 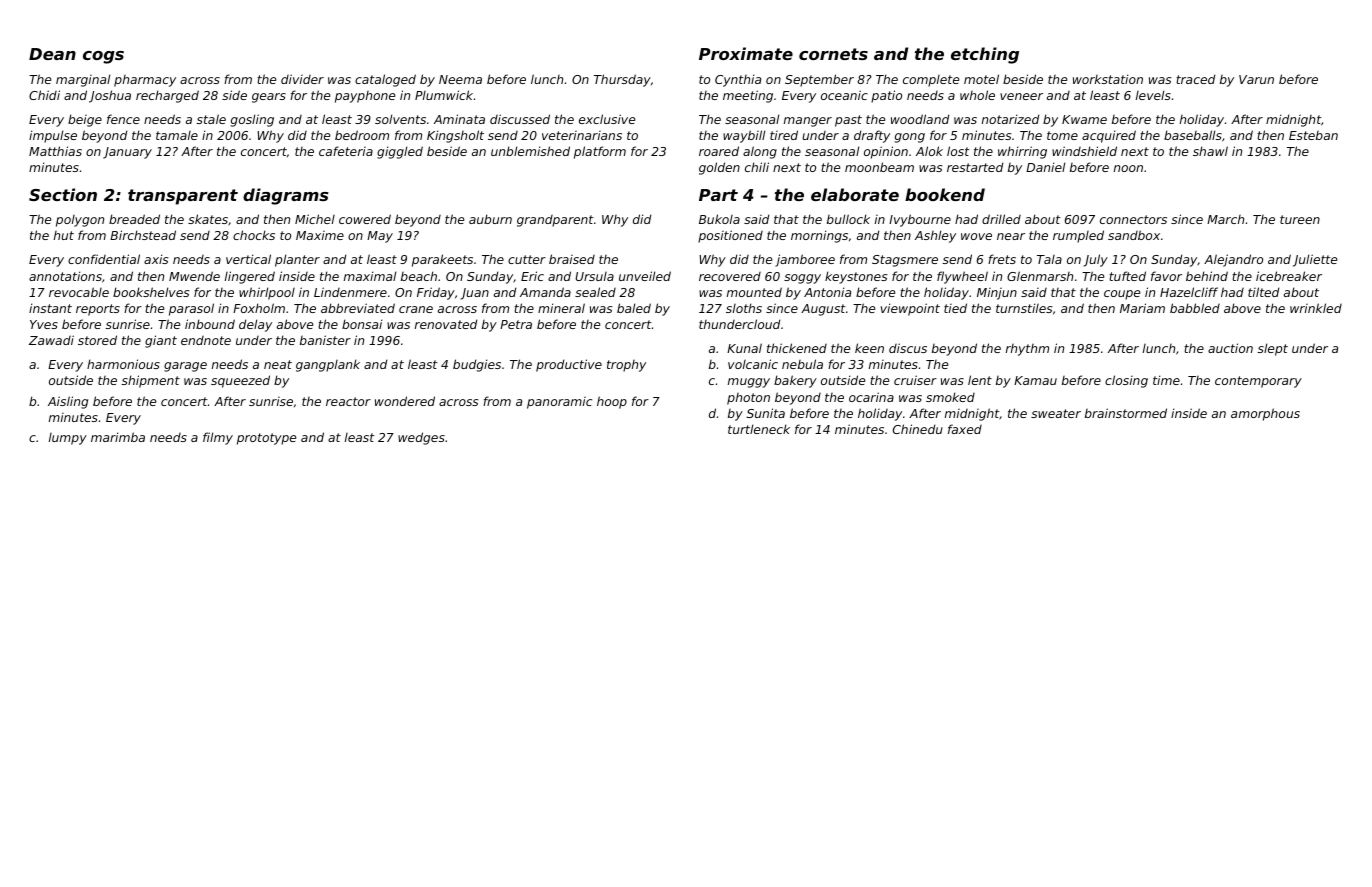 What do you see at coordinates (185, 367) in the image?
I see `garage` at bounding box center [185, 367].
